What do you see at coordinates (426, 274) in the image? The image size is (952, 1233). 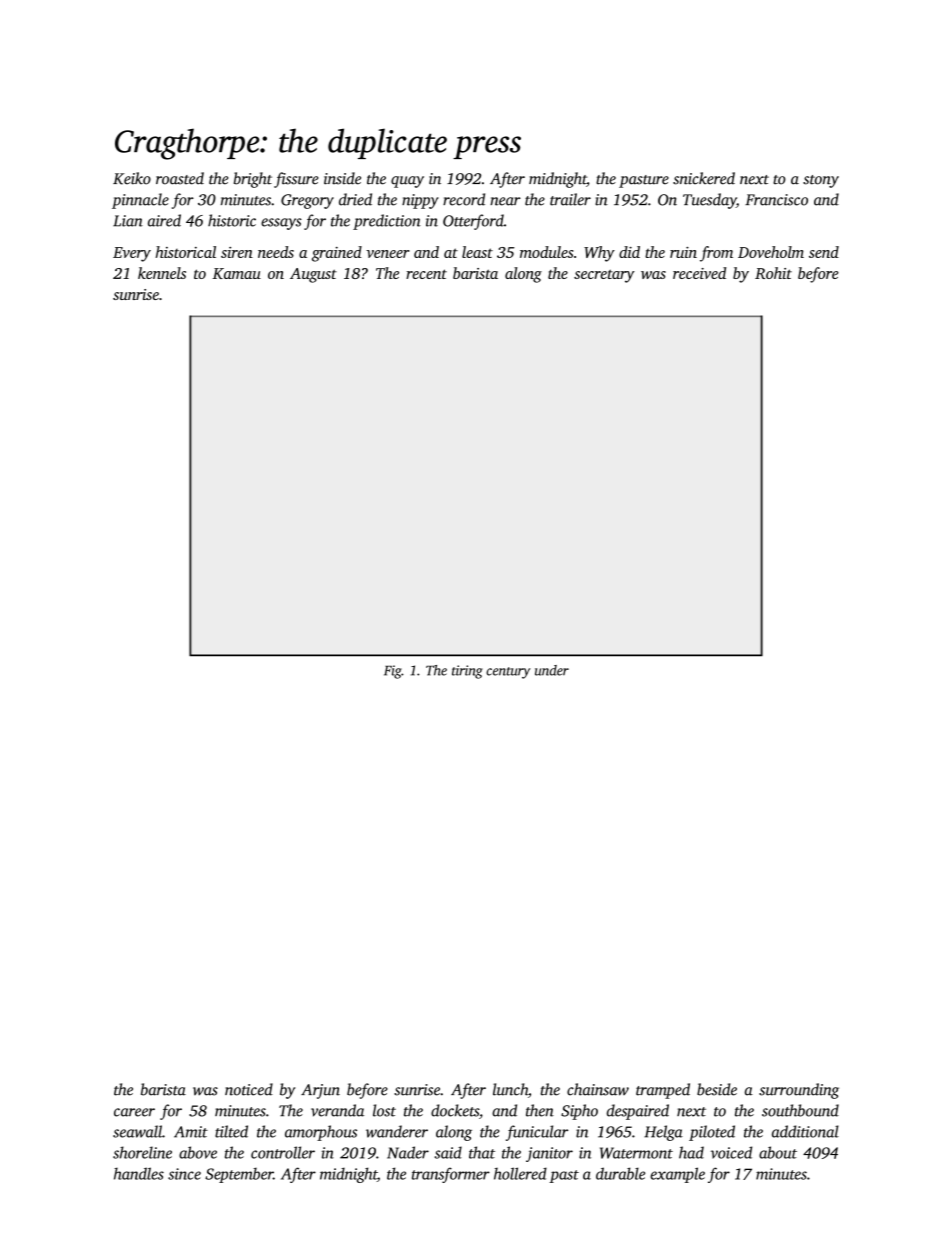 I see `recent` at bounding box center [426, 274].
